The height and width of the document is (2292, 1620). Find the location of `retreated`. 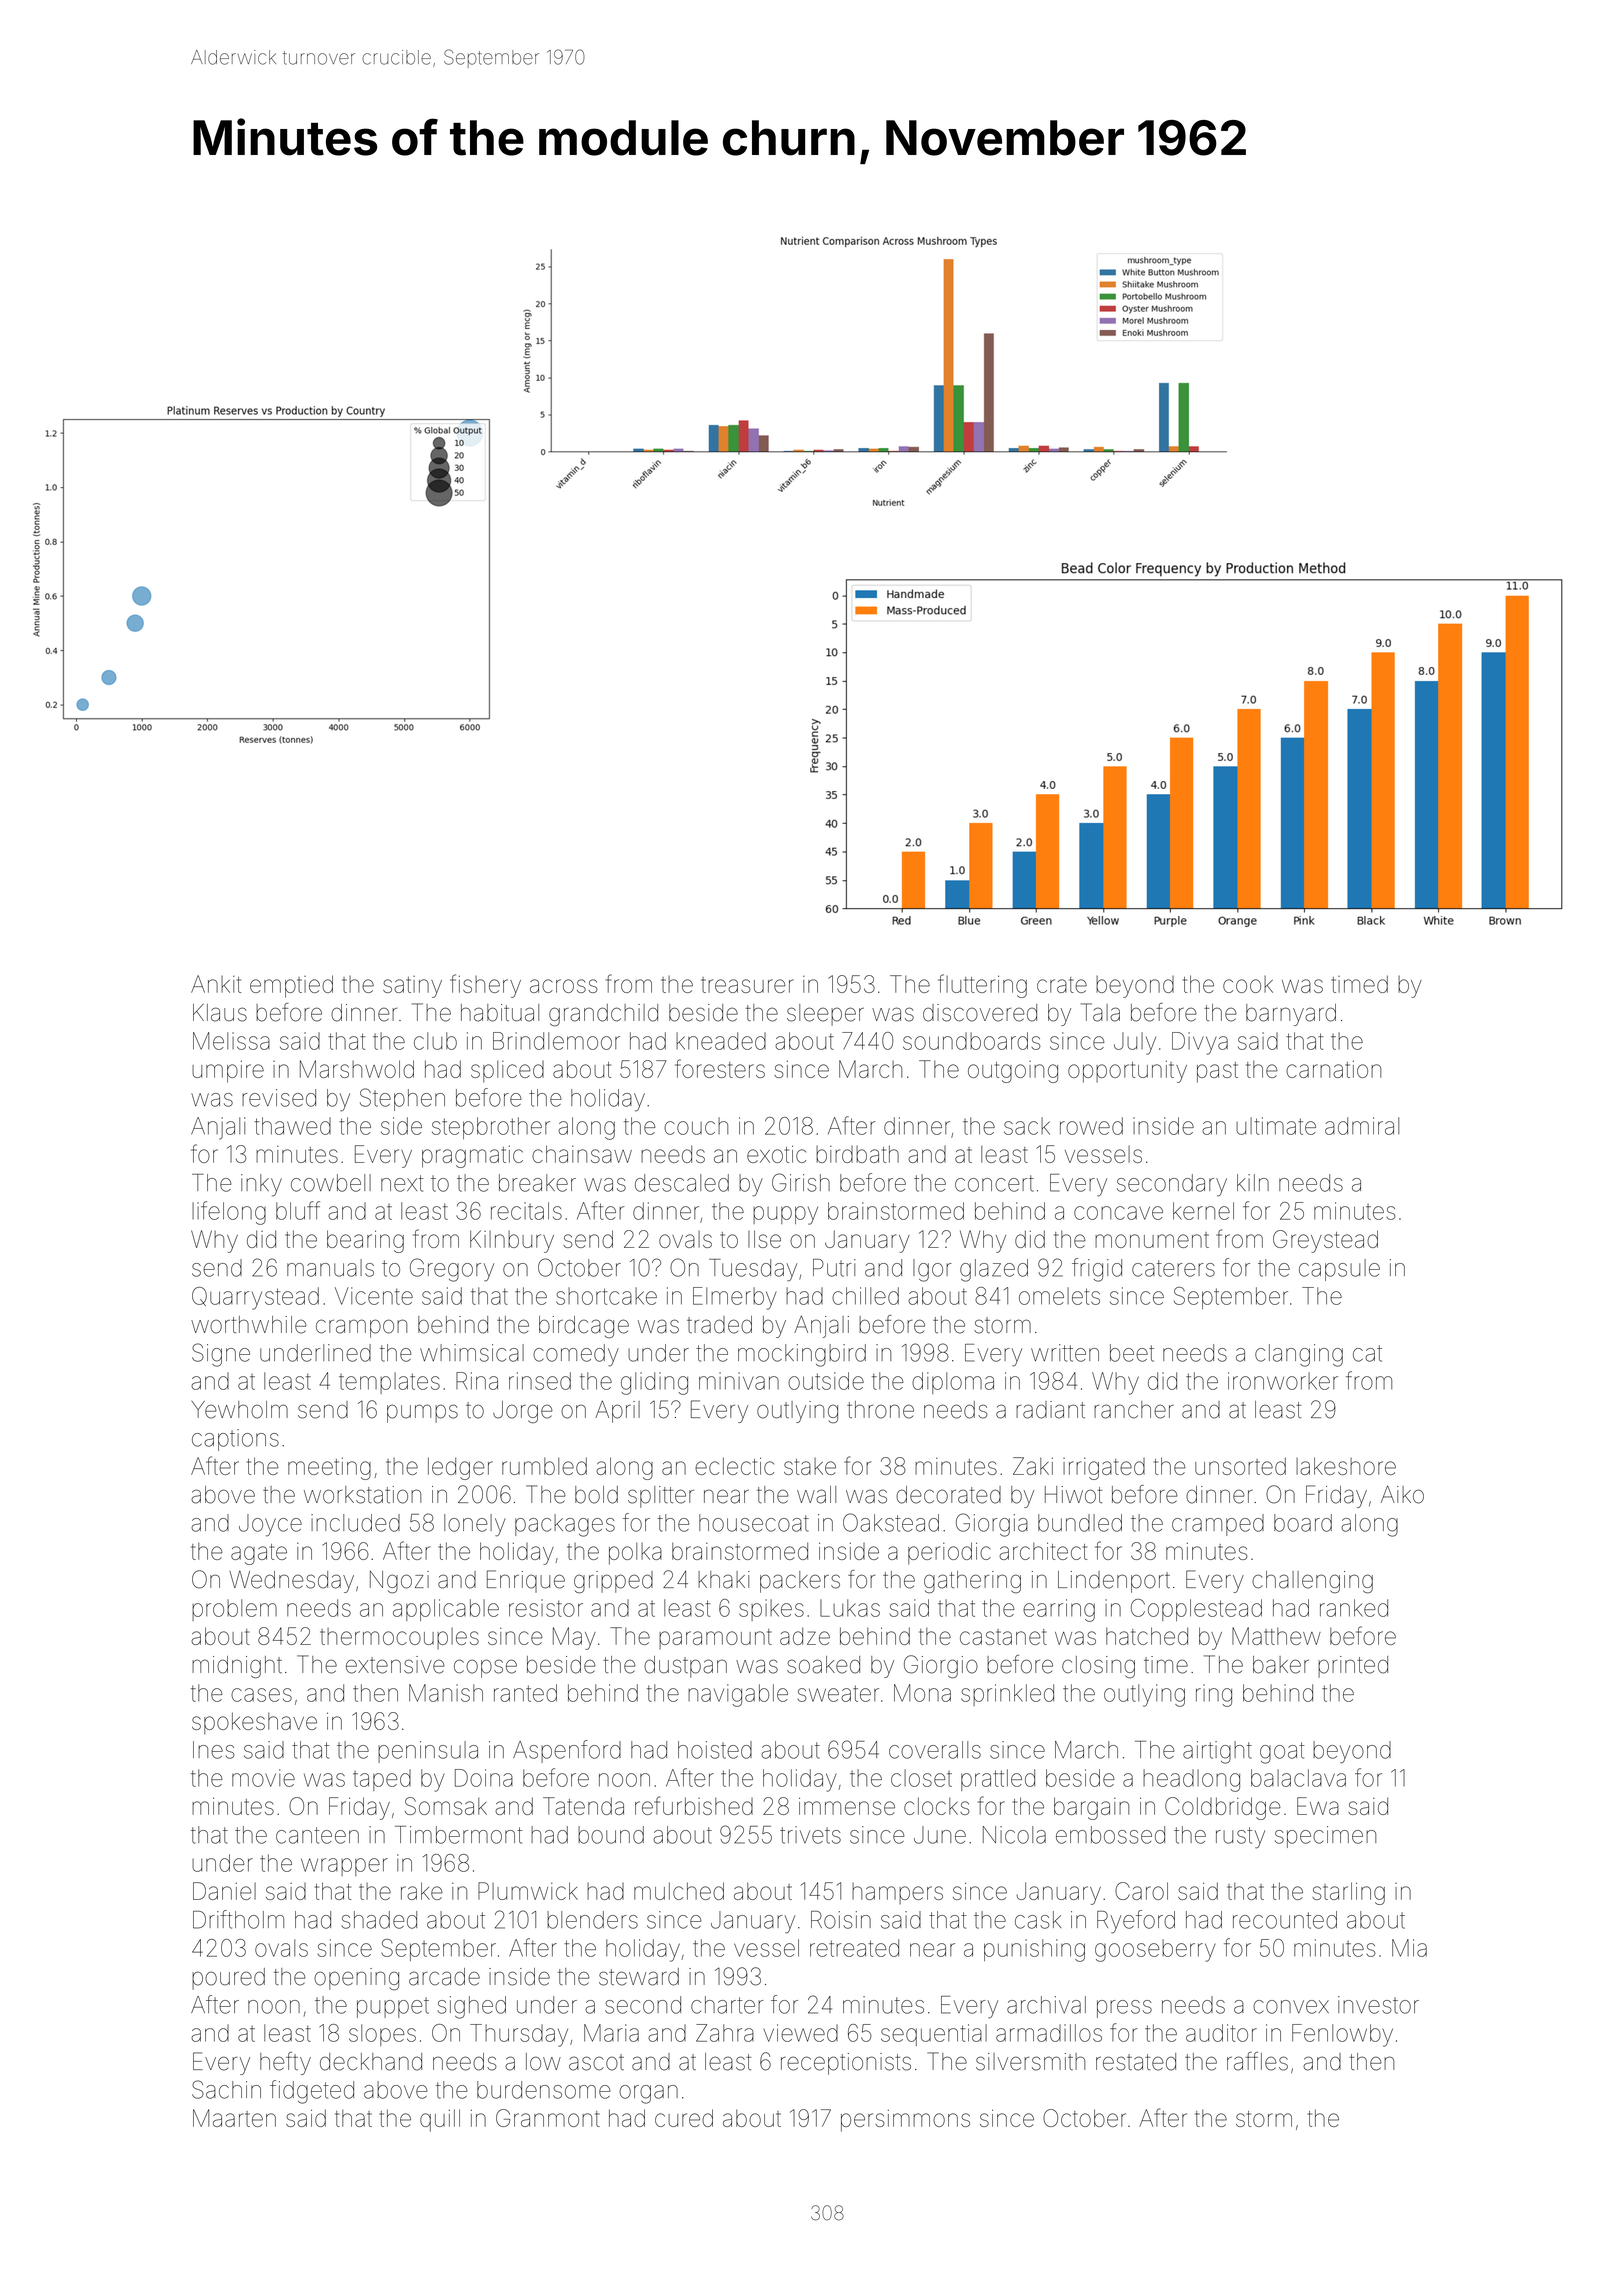

retreated is located at coordinates (854, 1948).
